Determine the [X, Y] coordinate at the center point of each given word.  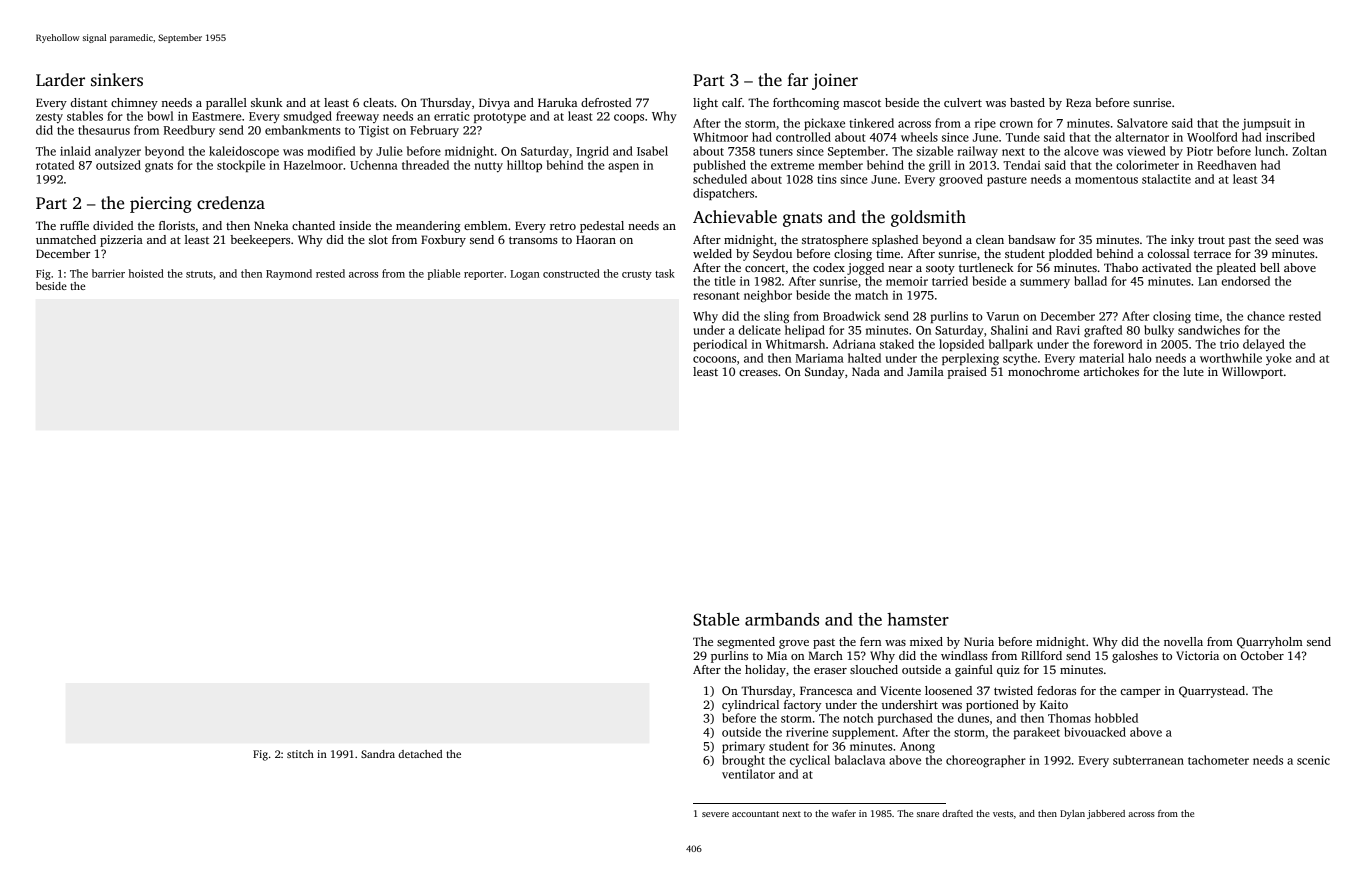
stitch [300, 754]
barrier [108, 273]
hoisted [146, 273]
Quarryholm [1270, 643]
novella [1183, 641]
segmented [746, 643]
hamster [918, 619]
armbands [782, 619]
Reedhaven [1227, 165]
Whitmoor [720, 137]
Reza [1078, 102]
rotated [55, 165]
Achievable [735, 217]
